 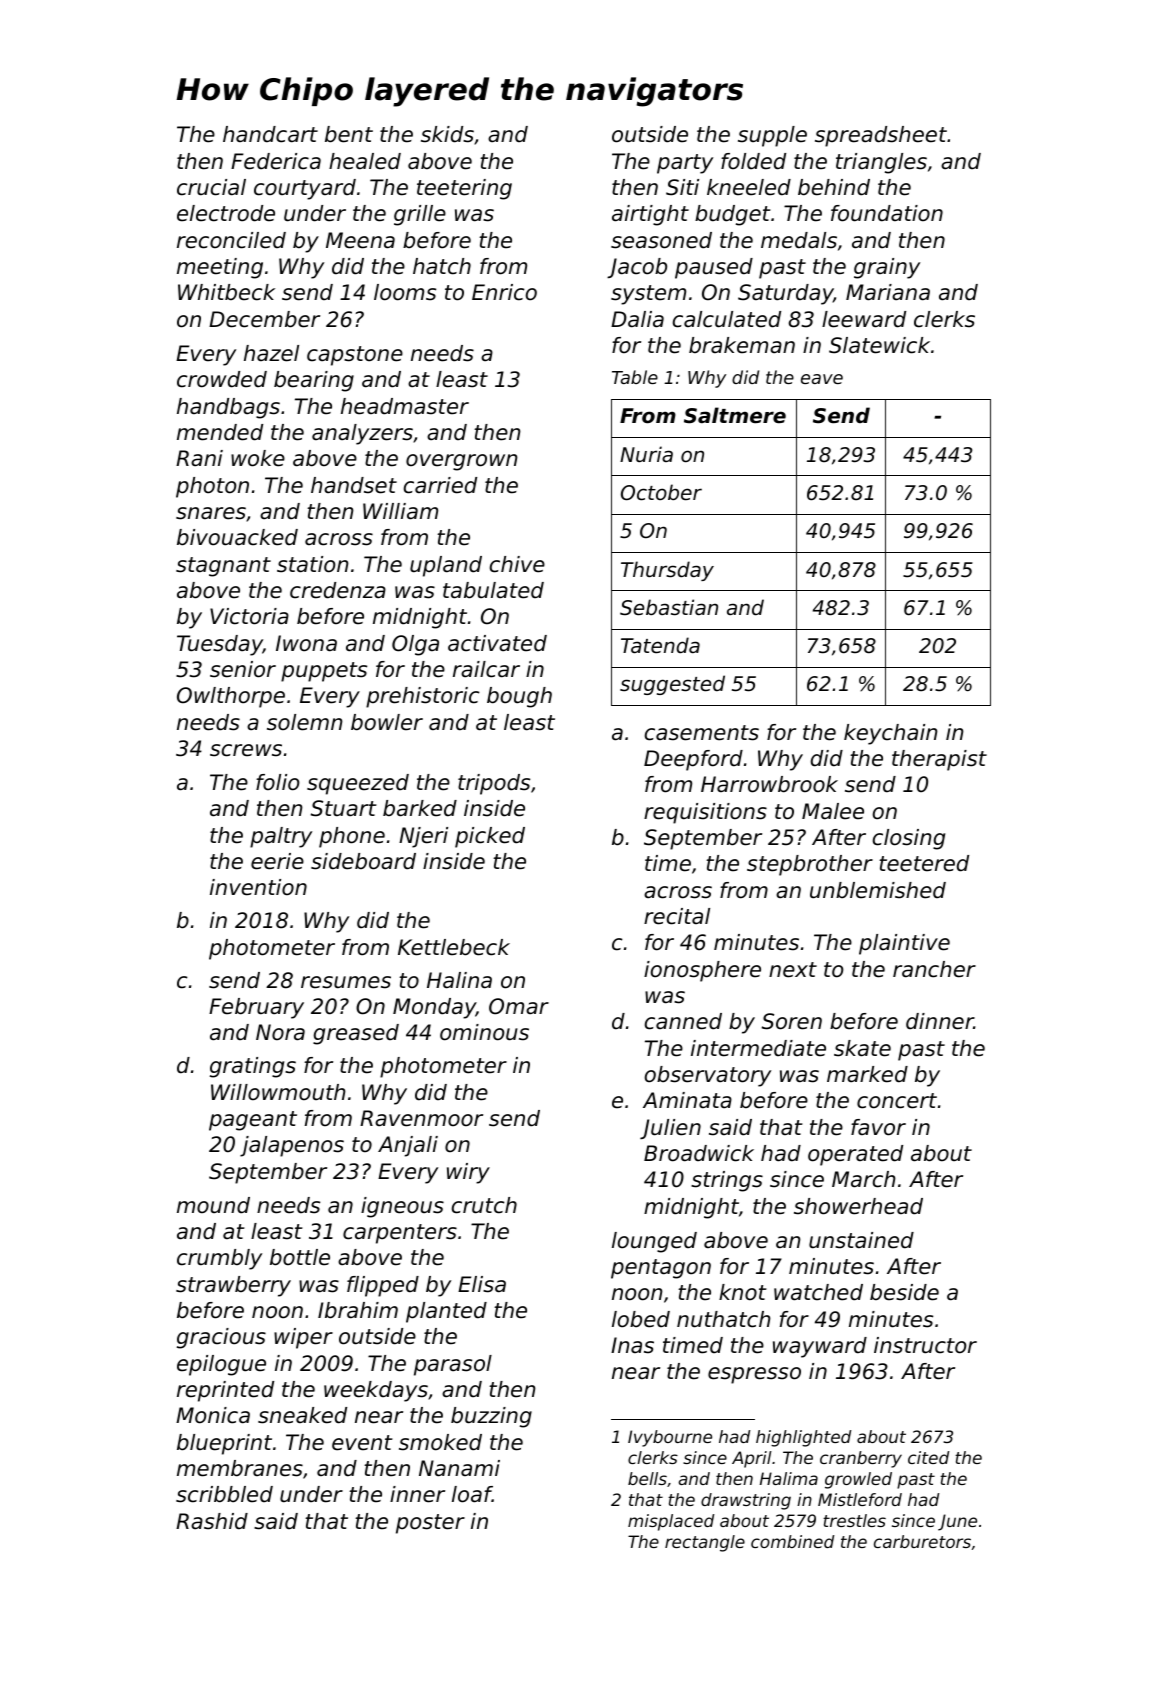 I want to click on party, so click(x=685, y=164).
